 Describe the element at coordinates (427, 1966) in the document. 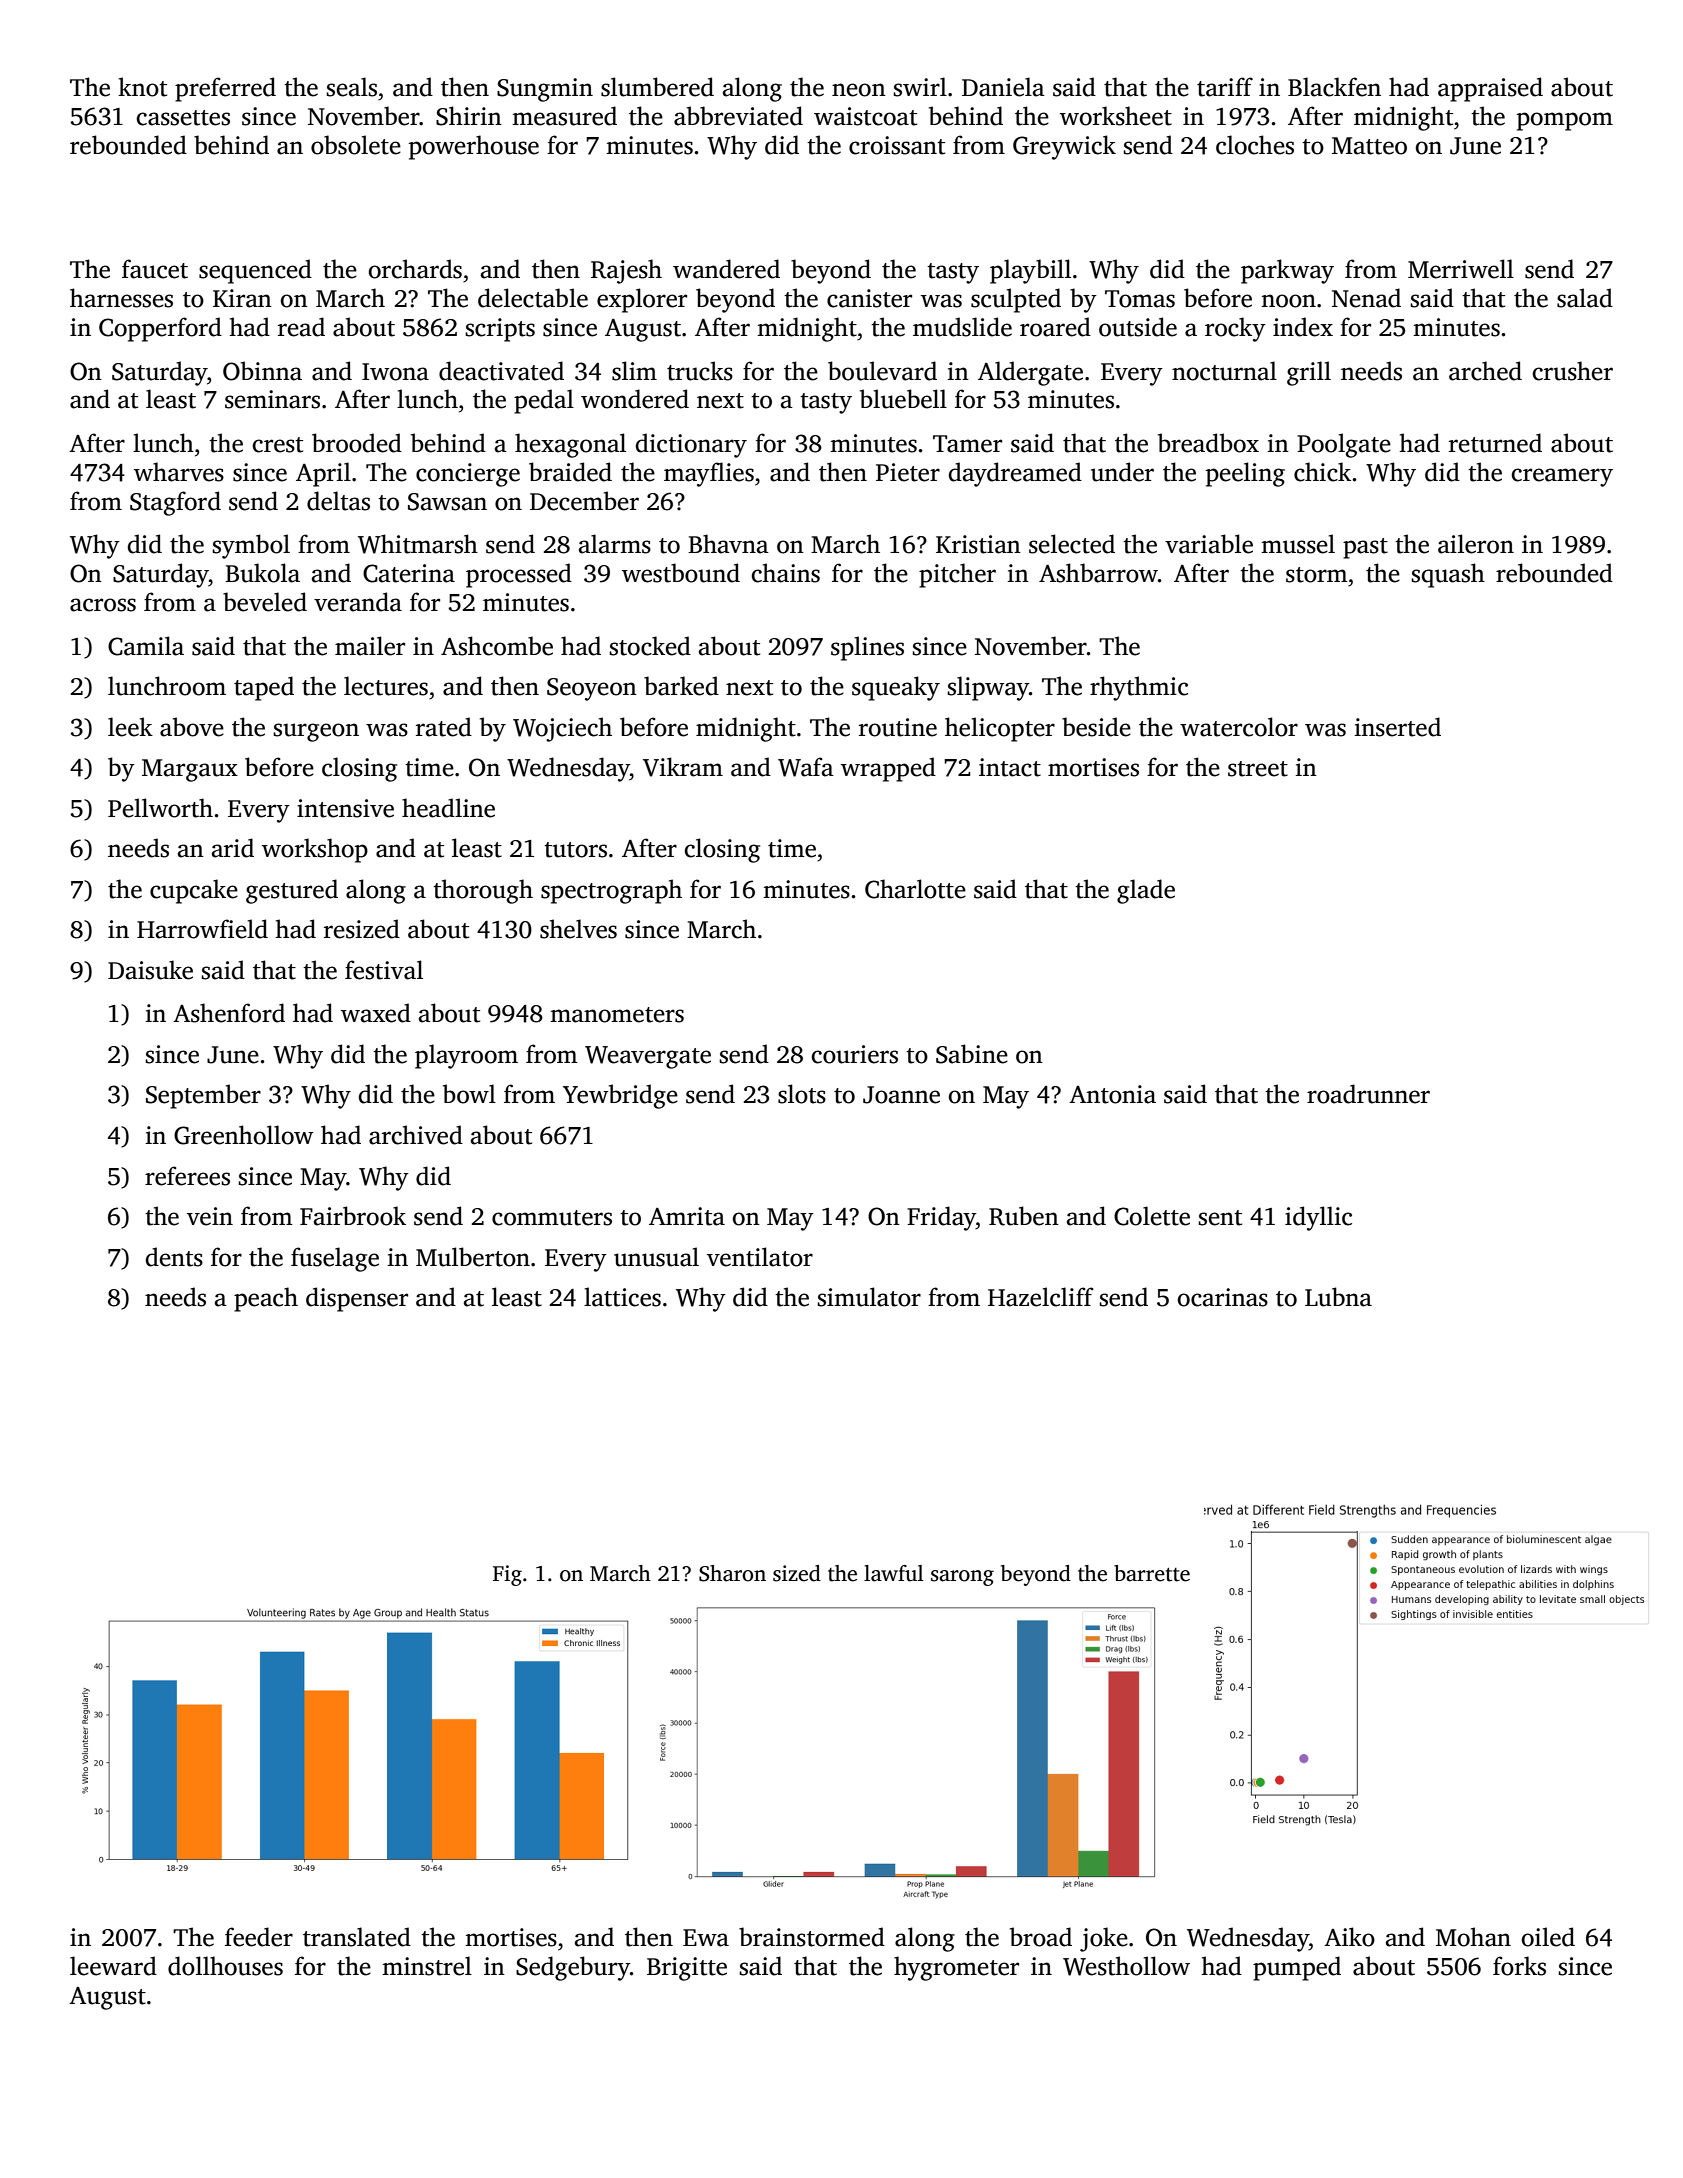

I see `minstrel` at that location.
